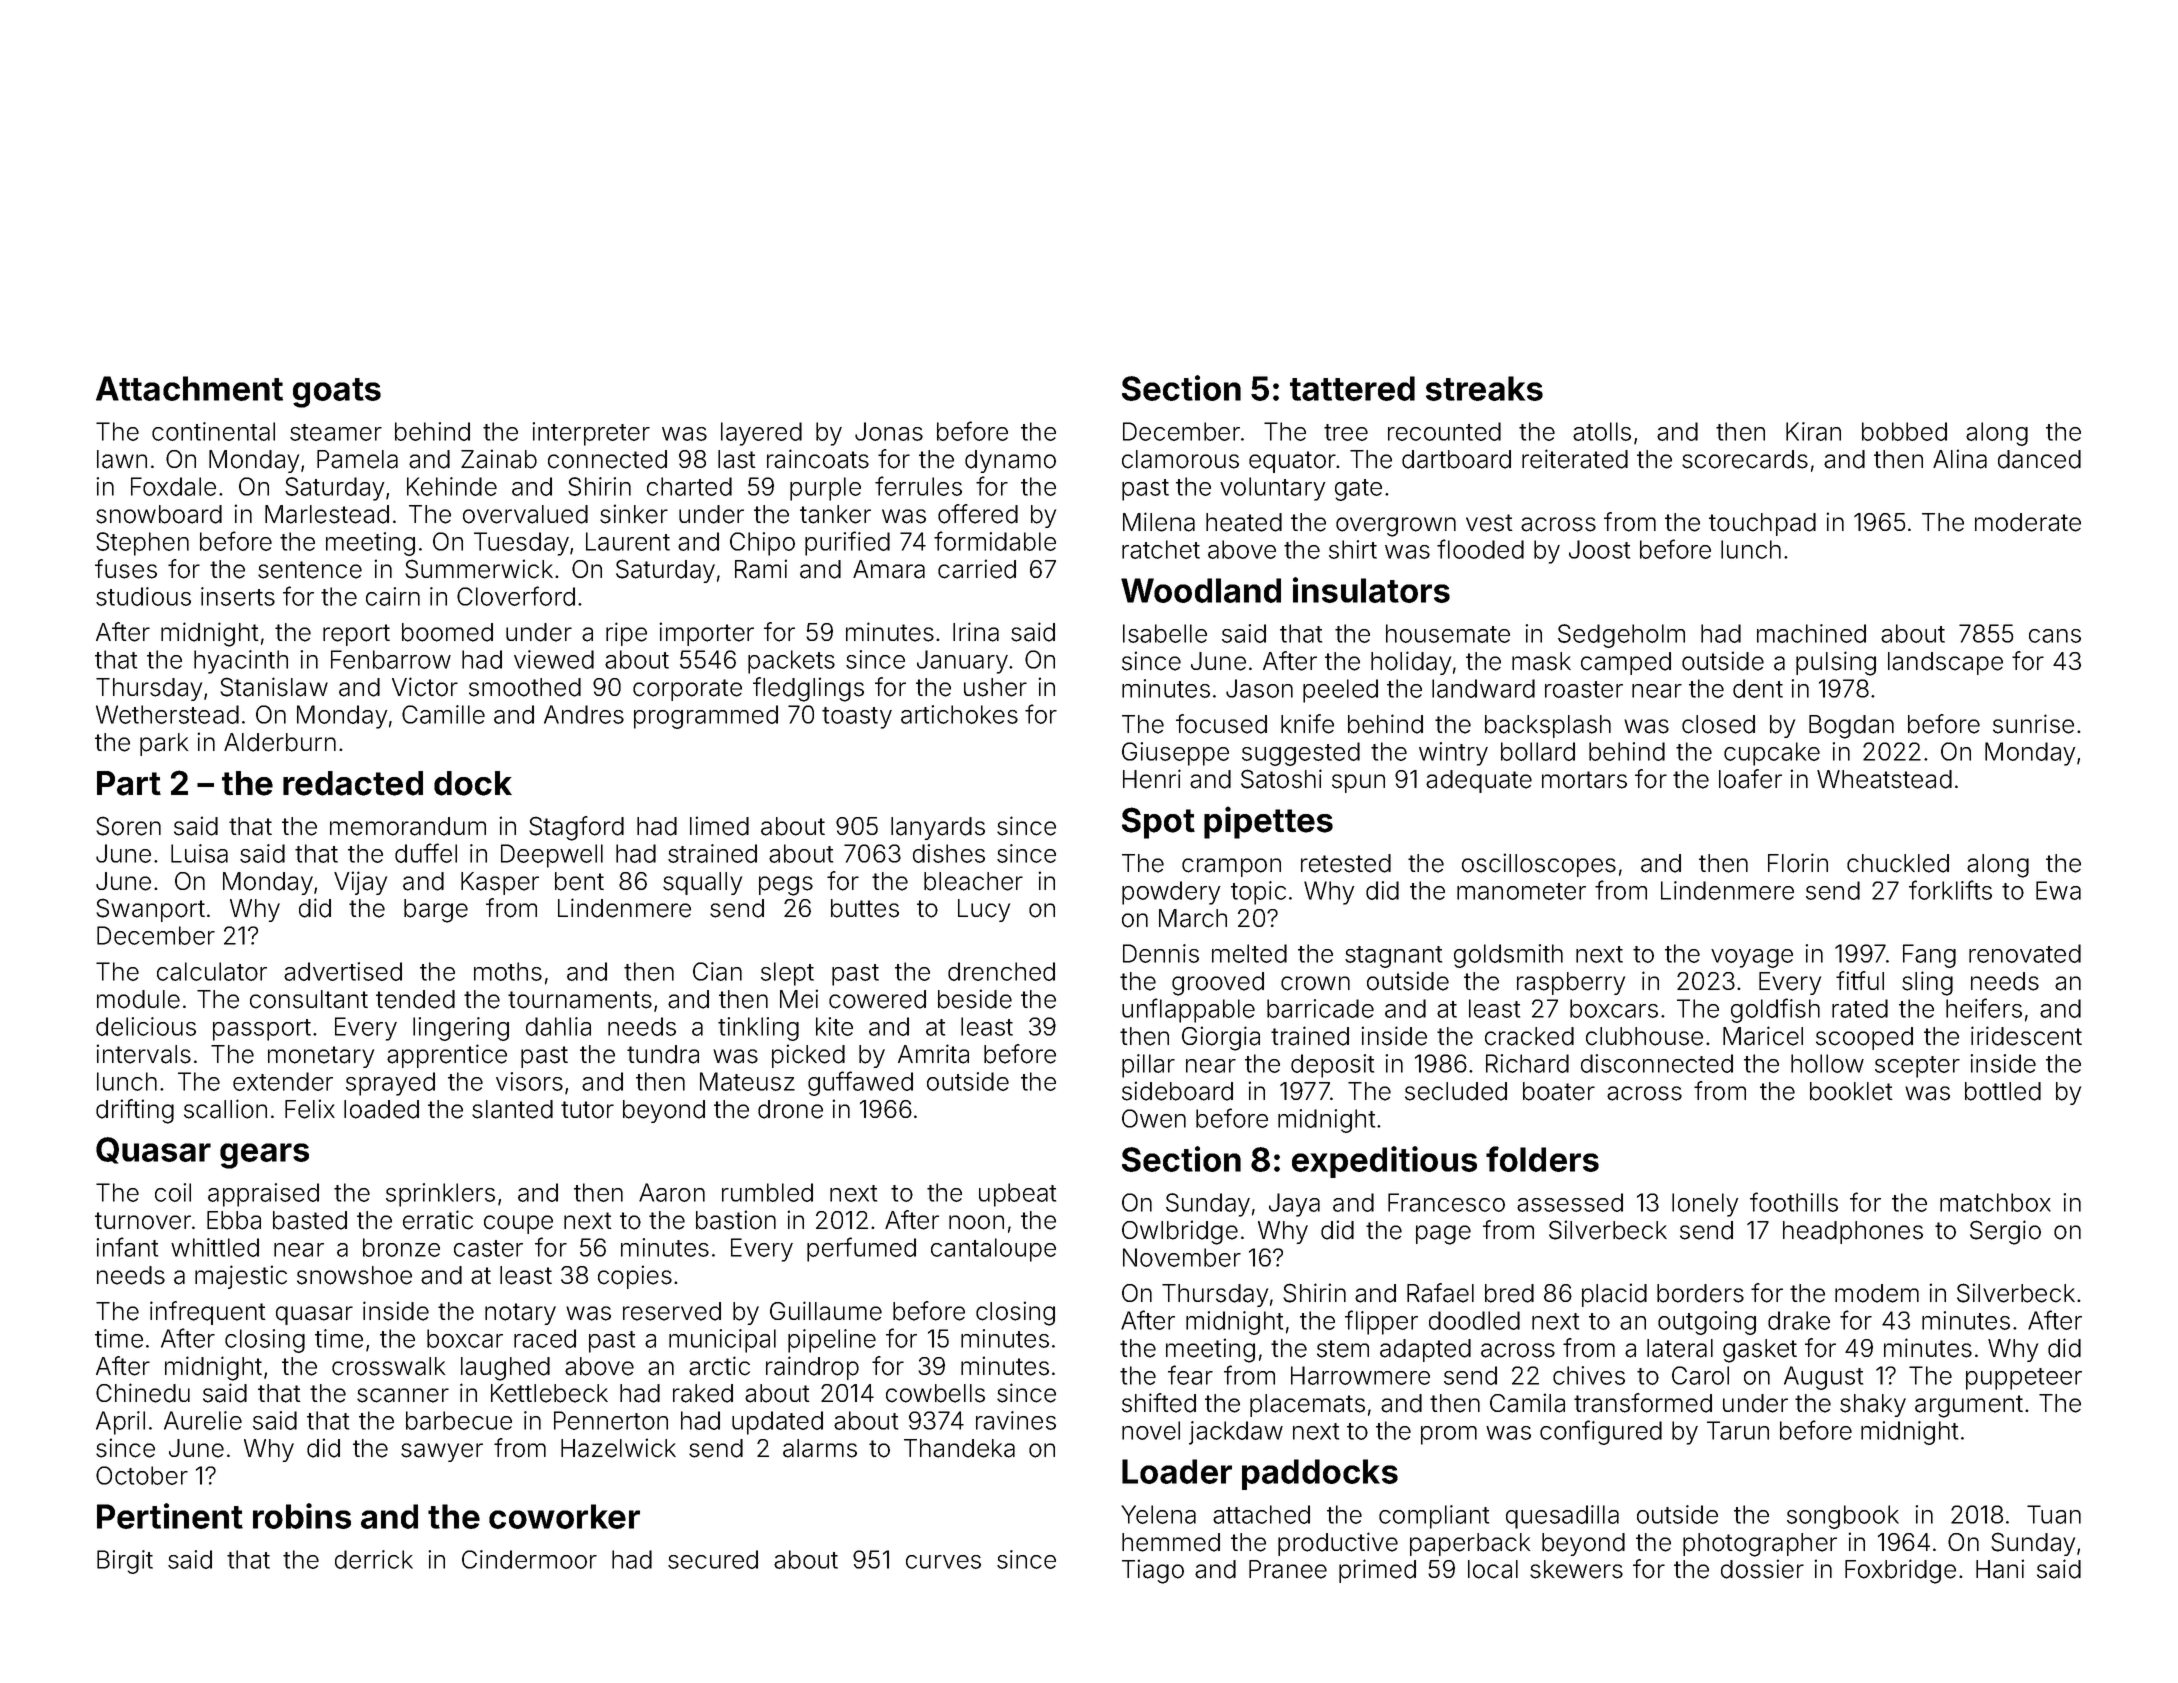  Describe the element at coordinates (1384, 1162) in the screenshot. I see `expeditious` at that location.
